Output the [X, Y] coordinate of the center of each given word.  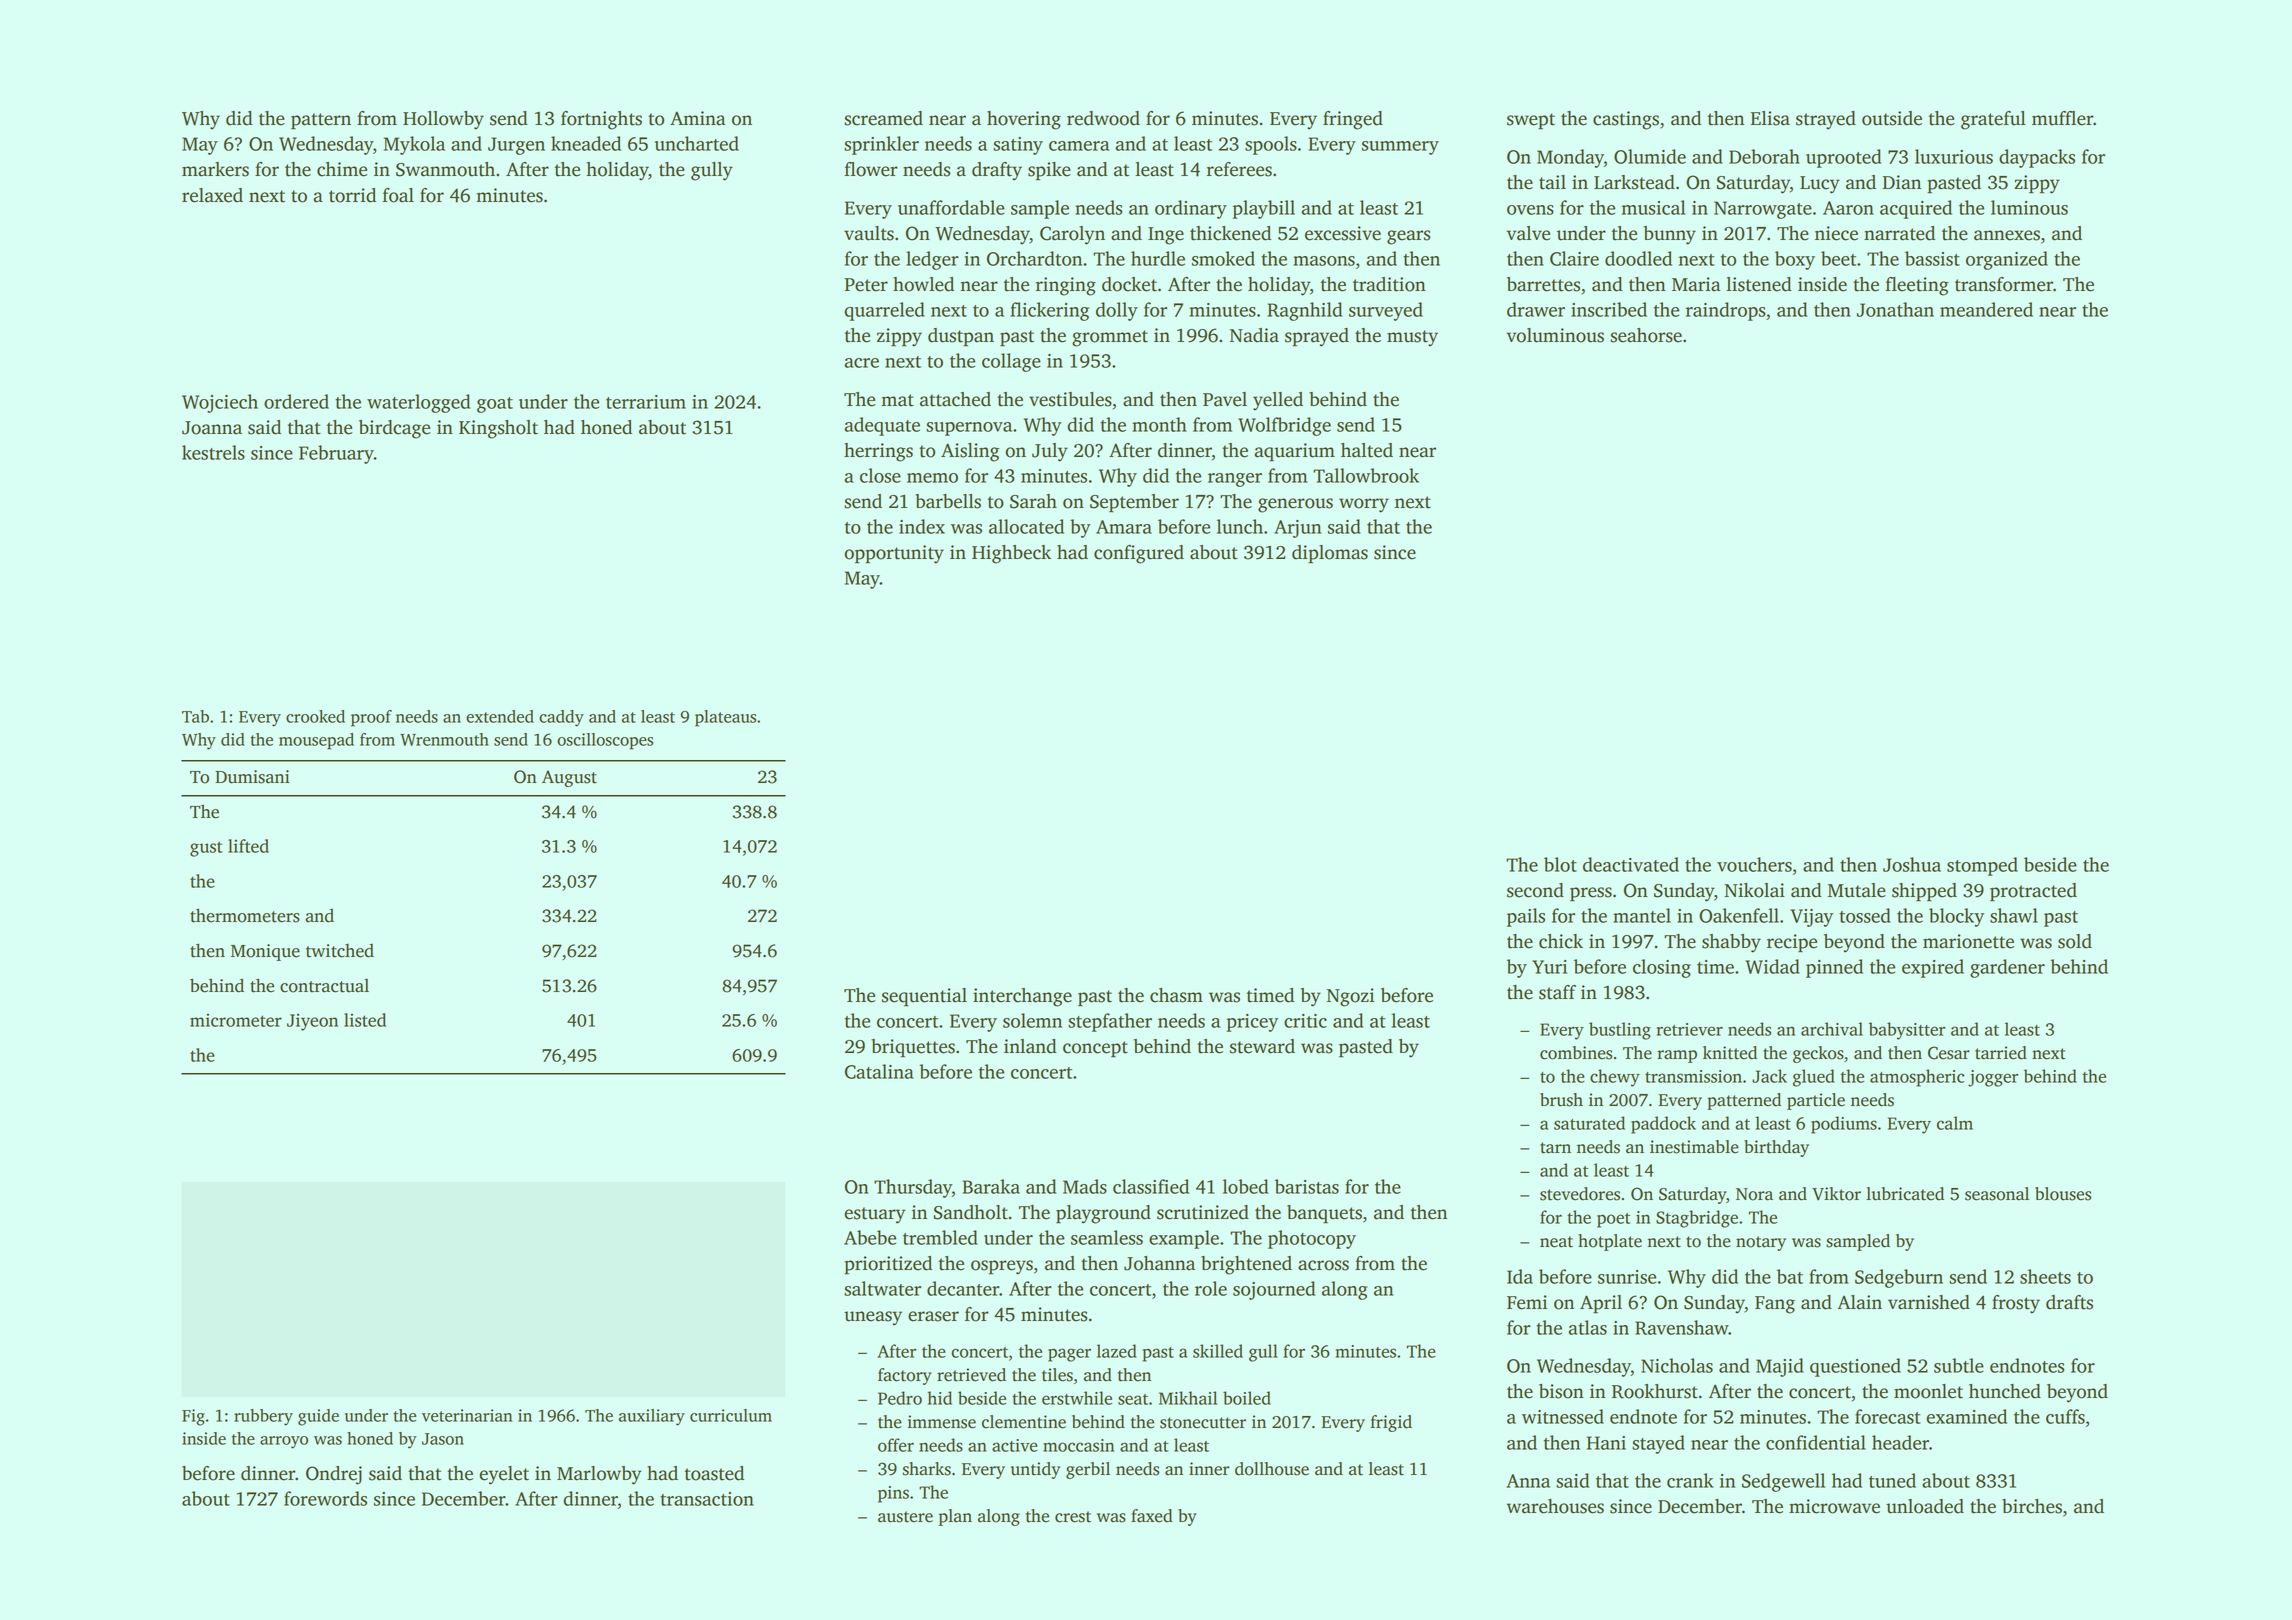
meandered [1986, 309]
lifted [248, 846]
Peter [866, 285]
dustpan [961, 337]
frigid [1391, 1423]
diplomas [1330, 554]
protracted [2033, 892]
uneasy [873, 1318]
